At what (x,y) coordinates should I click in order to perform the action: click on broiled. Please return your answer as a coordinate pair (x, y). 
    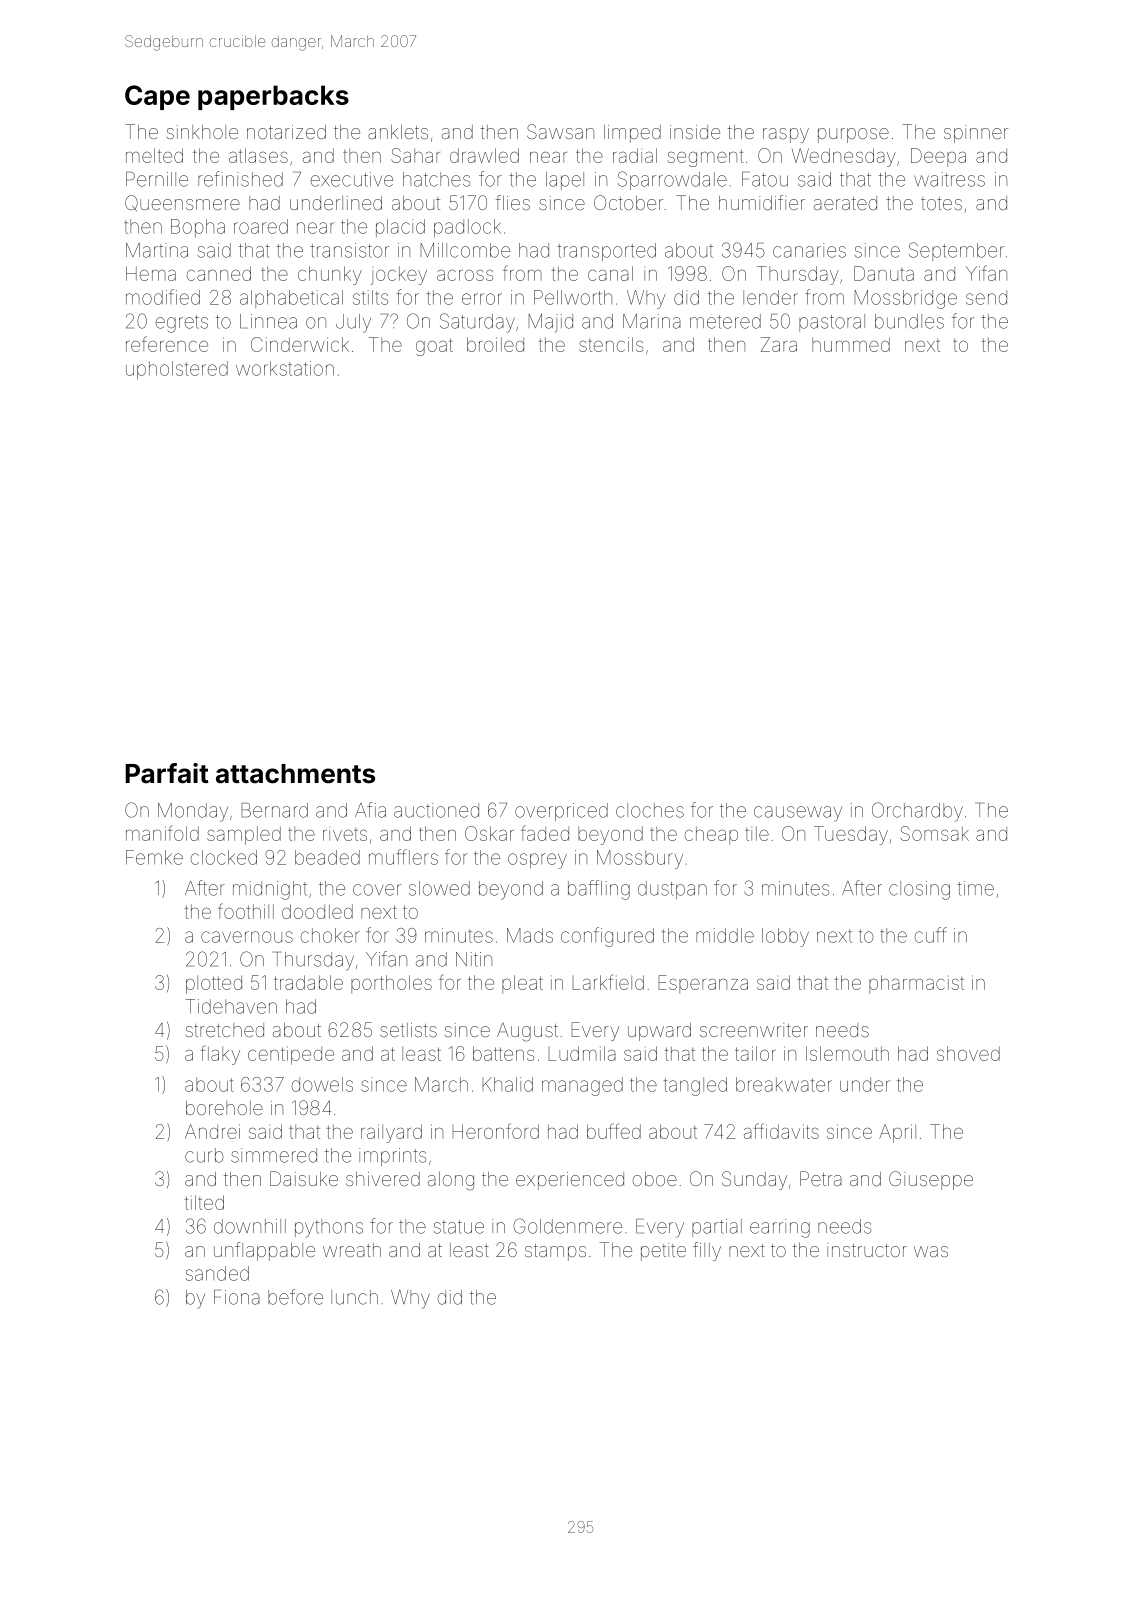
    Looking at the image, I should click on (495, 344).
